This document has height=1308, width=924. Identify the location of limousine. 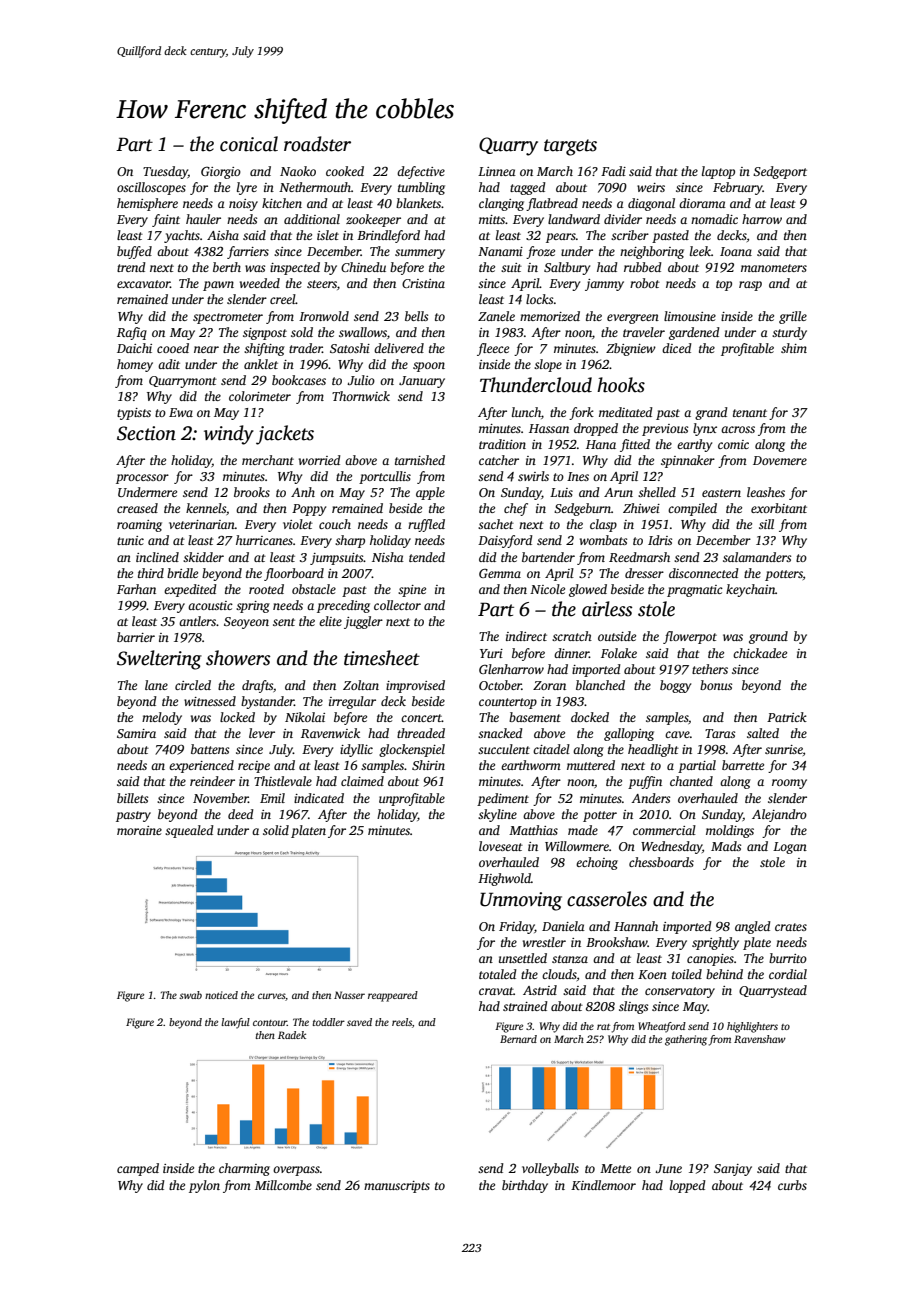
(690, 316).
